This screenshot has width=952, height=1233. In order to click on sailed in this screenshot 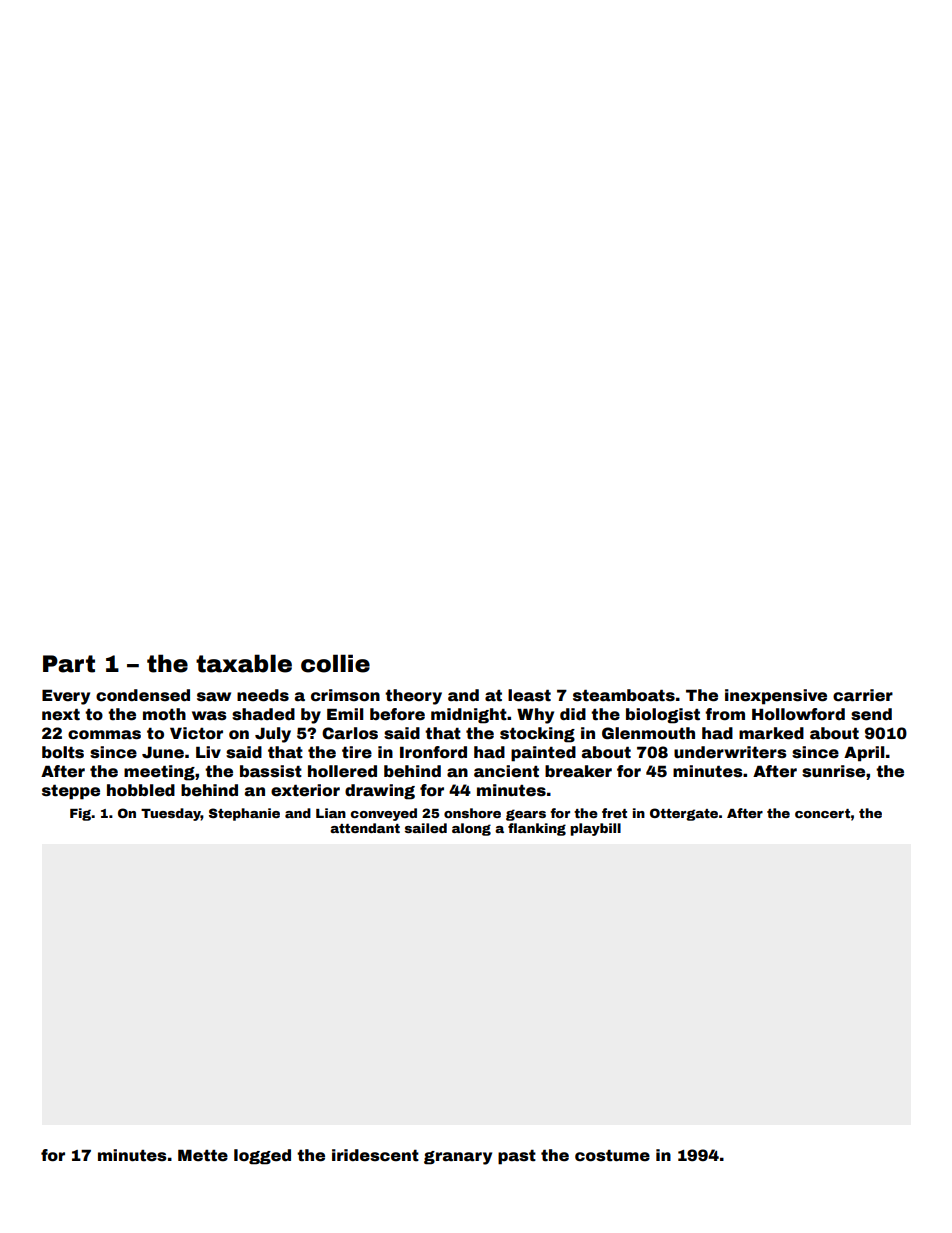, I will do `click(426, 828)`.
